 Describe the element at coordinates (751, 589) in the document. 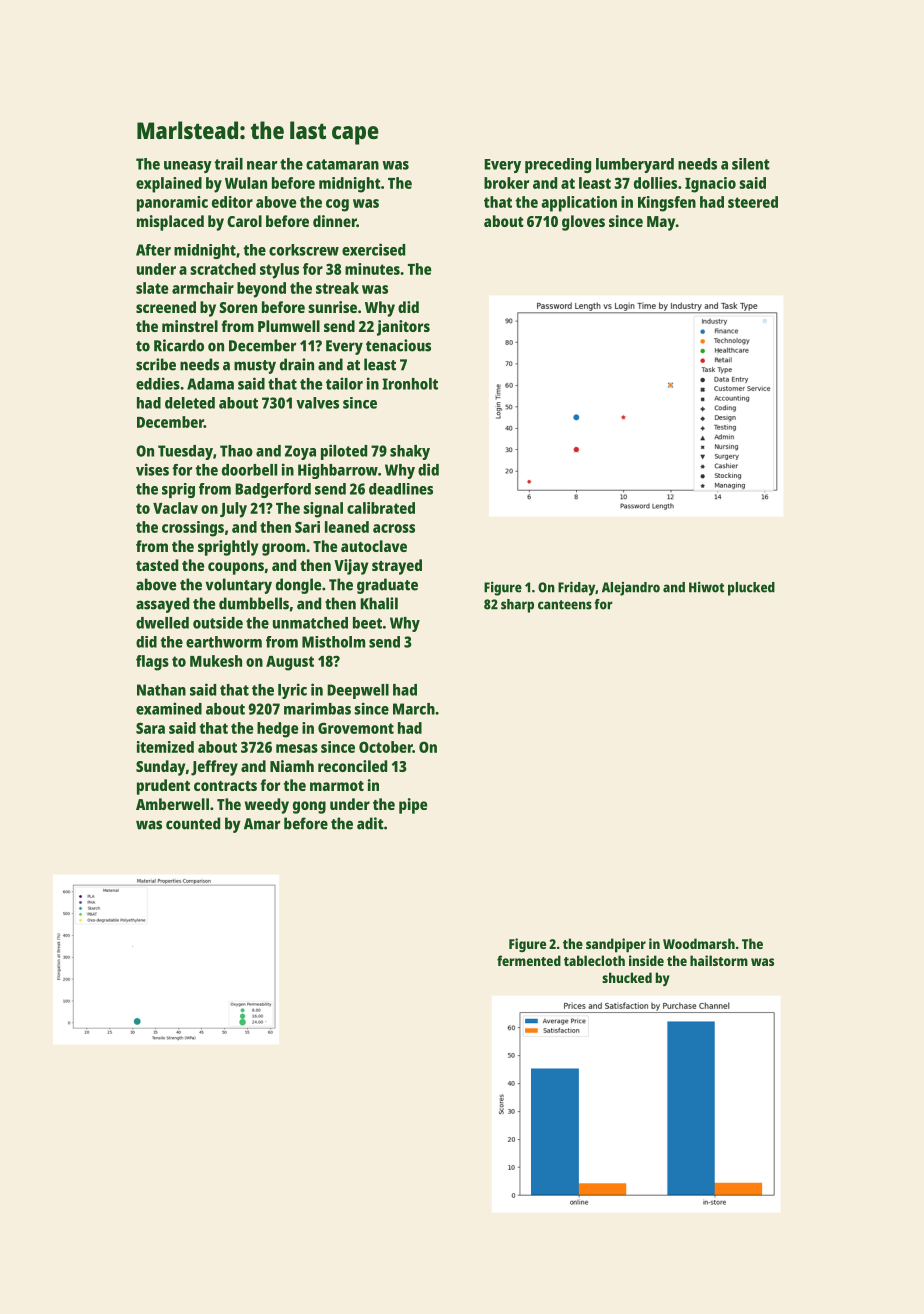

I see `plucked` at that location.
